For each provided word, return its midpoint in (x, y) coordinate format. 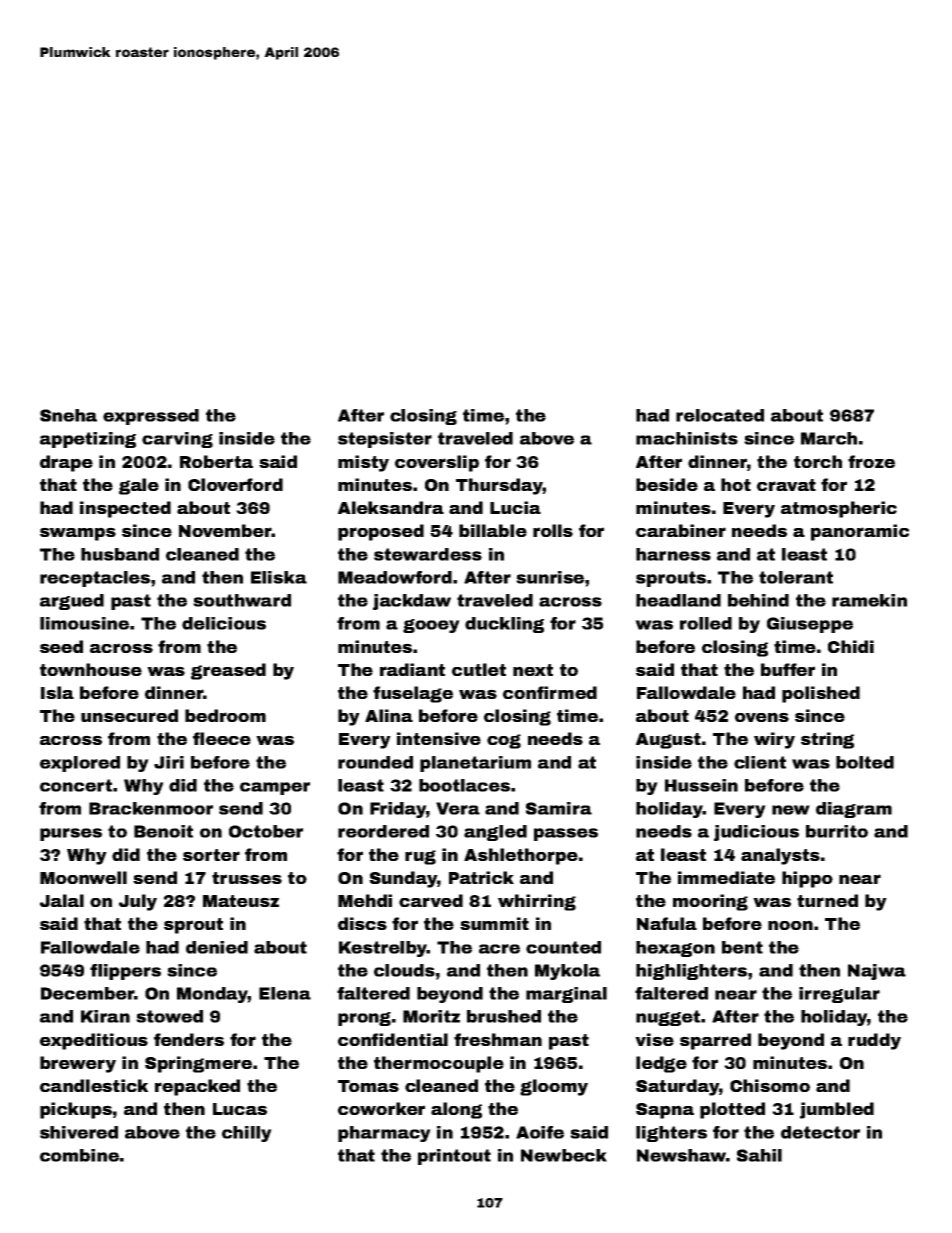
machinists (687, 438)
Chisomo (770, 1085)
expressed (151, 417)
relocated (720, 415)
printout (454, 1157)
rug (420, 857)
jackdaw (412, 602)
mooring (710, 902)
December (87, 993)
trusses (247, 878)
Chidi (851, 646)
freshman (498, 1039)
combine (79, 1155)
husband (120, 554)
